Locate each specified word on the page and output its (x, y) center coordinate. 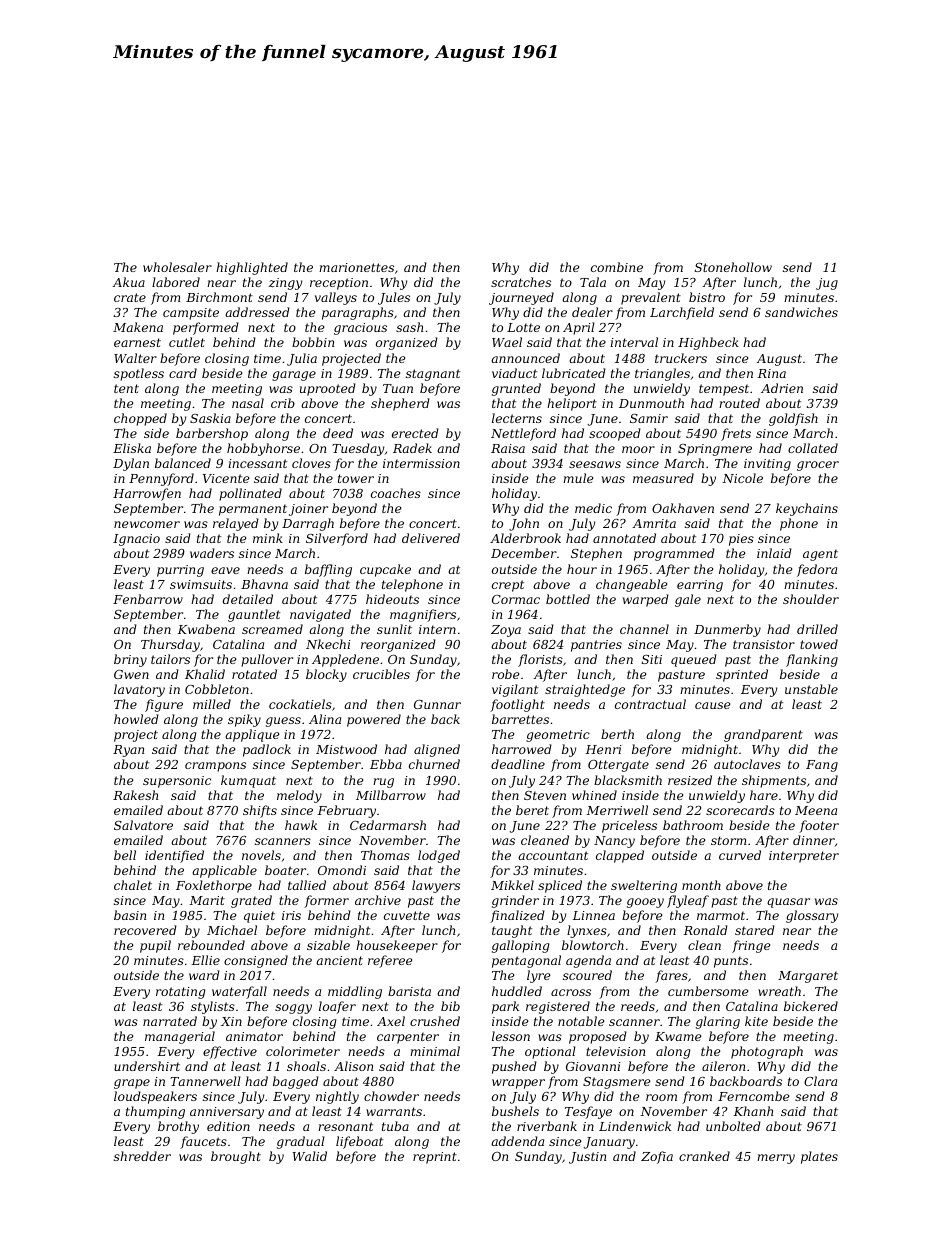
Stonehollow (733, 267)
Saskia (210, 418)
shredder (142, 1156)
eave (225, 570)
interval (634, 342)
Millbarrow (391, 795)
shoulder (811, 599)
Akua (128, 282)
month (701, 885)
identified (174, 856)
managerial (180, 1037)
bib (450, 1006)
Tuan (398, 388)
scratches (521, 282)
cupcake (385, 570)
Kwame (678, 1036)
